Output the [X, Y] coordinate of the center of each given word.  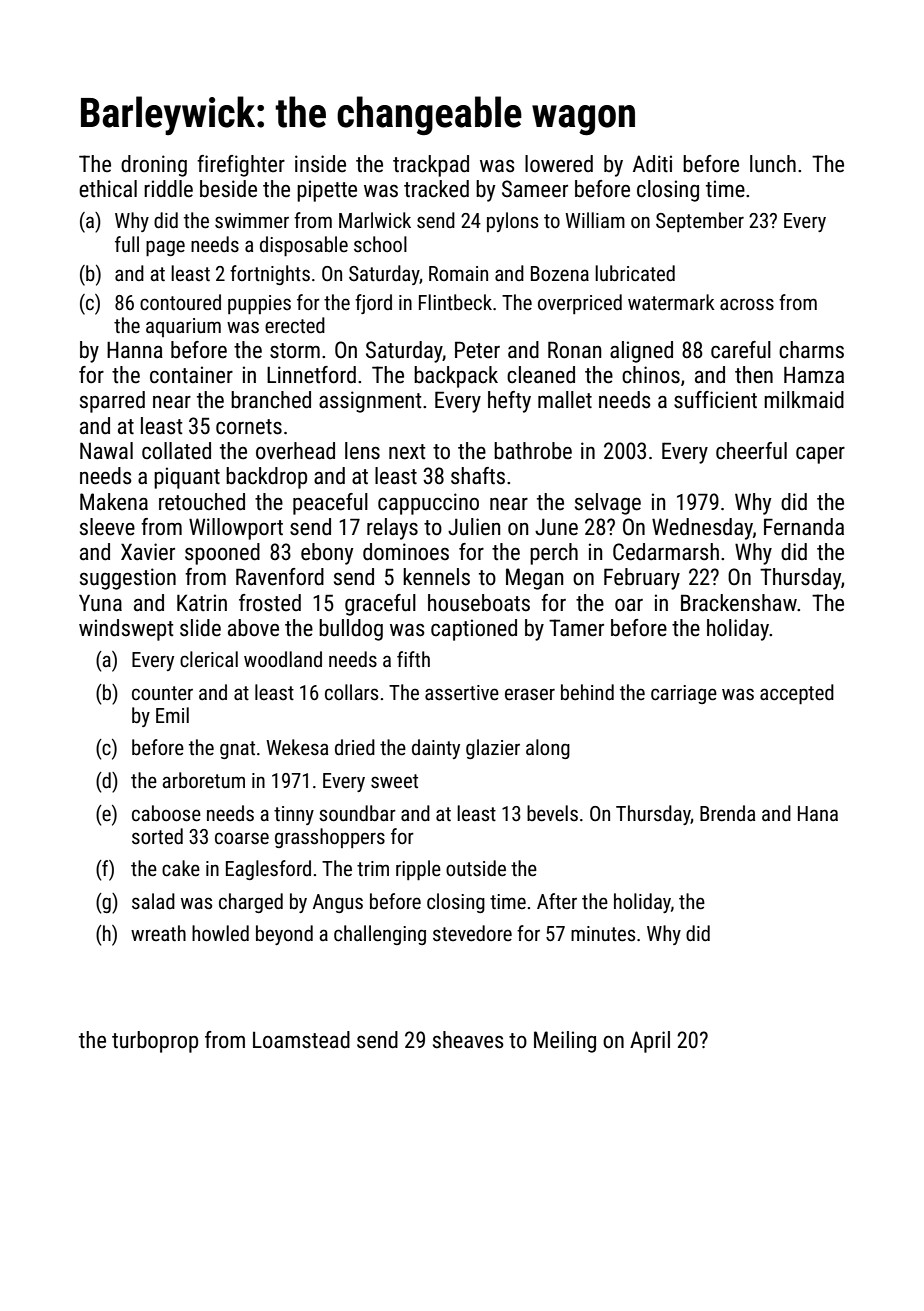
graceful [380, 605]
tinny [294, 815]
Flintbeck [455, 302]
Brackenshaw [739, 603]
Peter [477, 350]
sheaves [468, 1040]
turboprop [155, 1042]
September [700, 222]
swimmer [252, 221]
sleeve [107, 527]
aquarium [183, 327]
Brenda [727, 813]
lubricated [635, 273]
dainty [436, 749]
